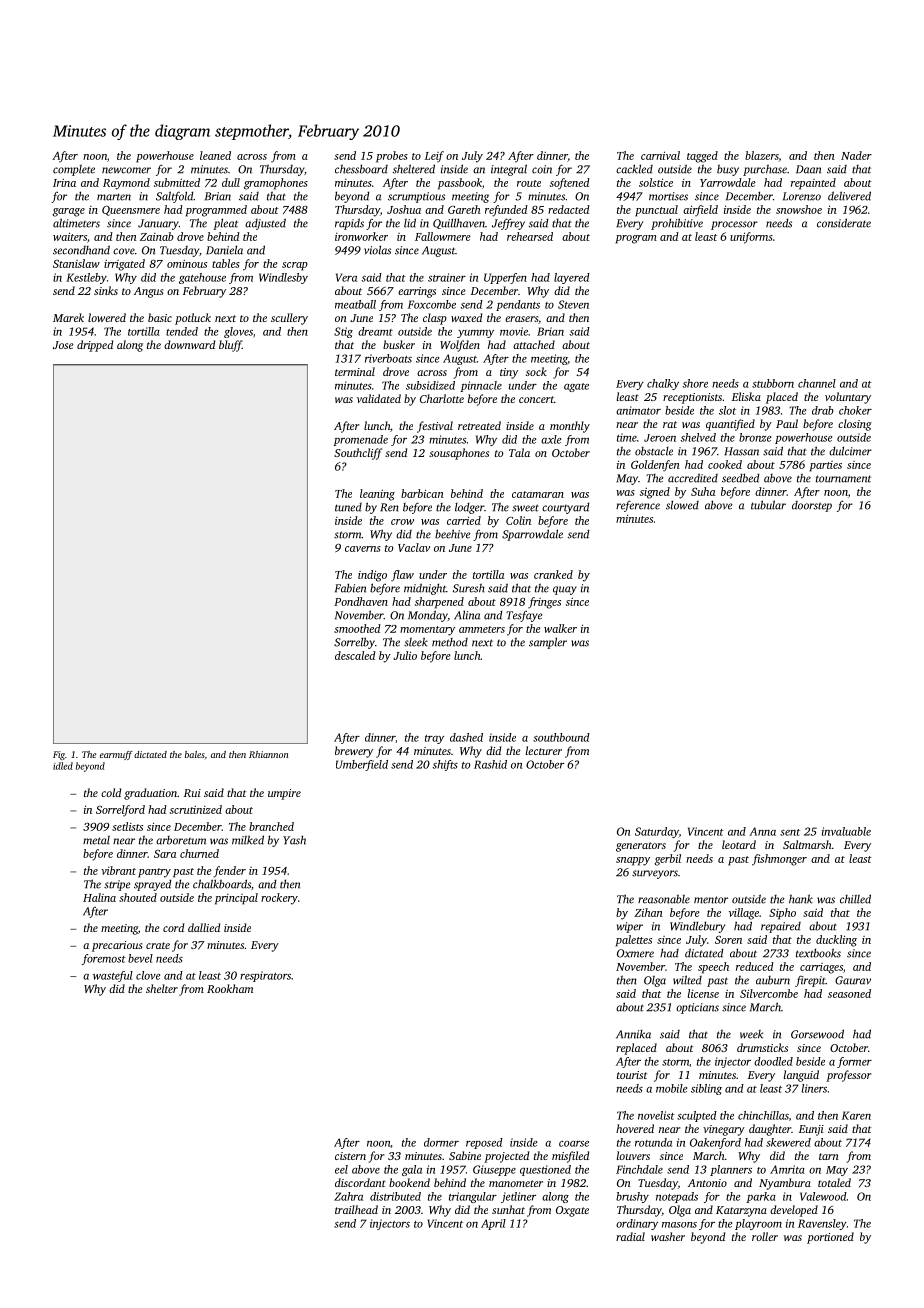 Image resolution: width=924 pixels, height=1308 pixels. I want to click on Umberfield, so click(362, 765).
